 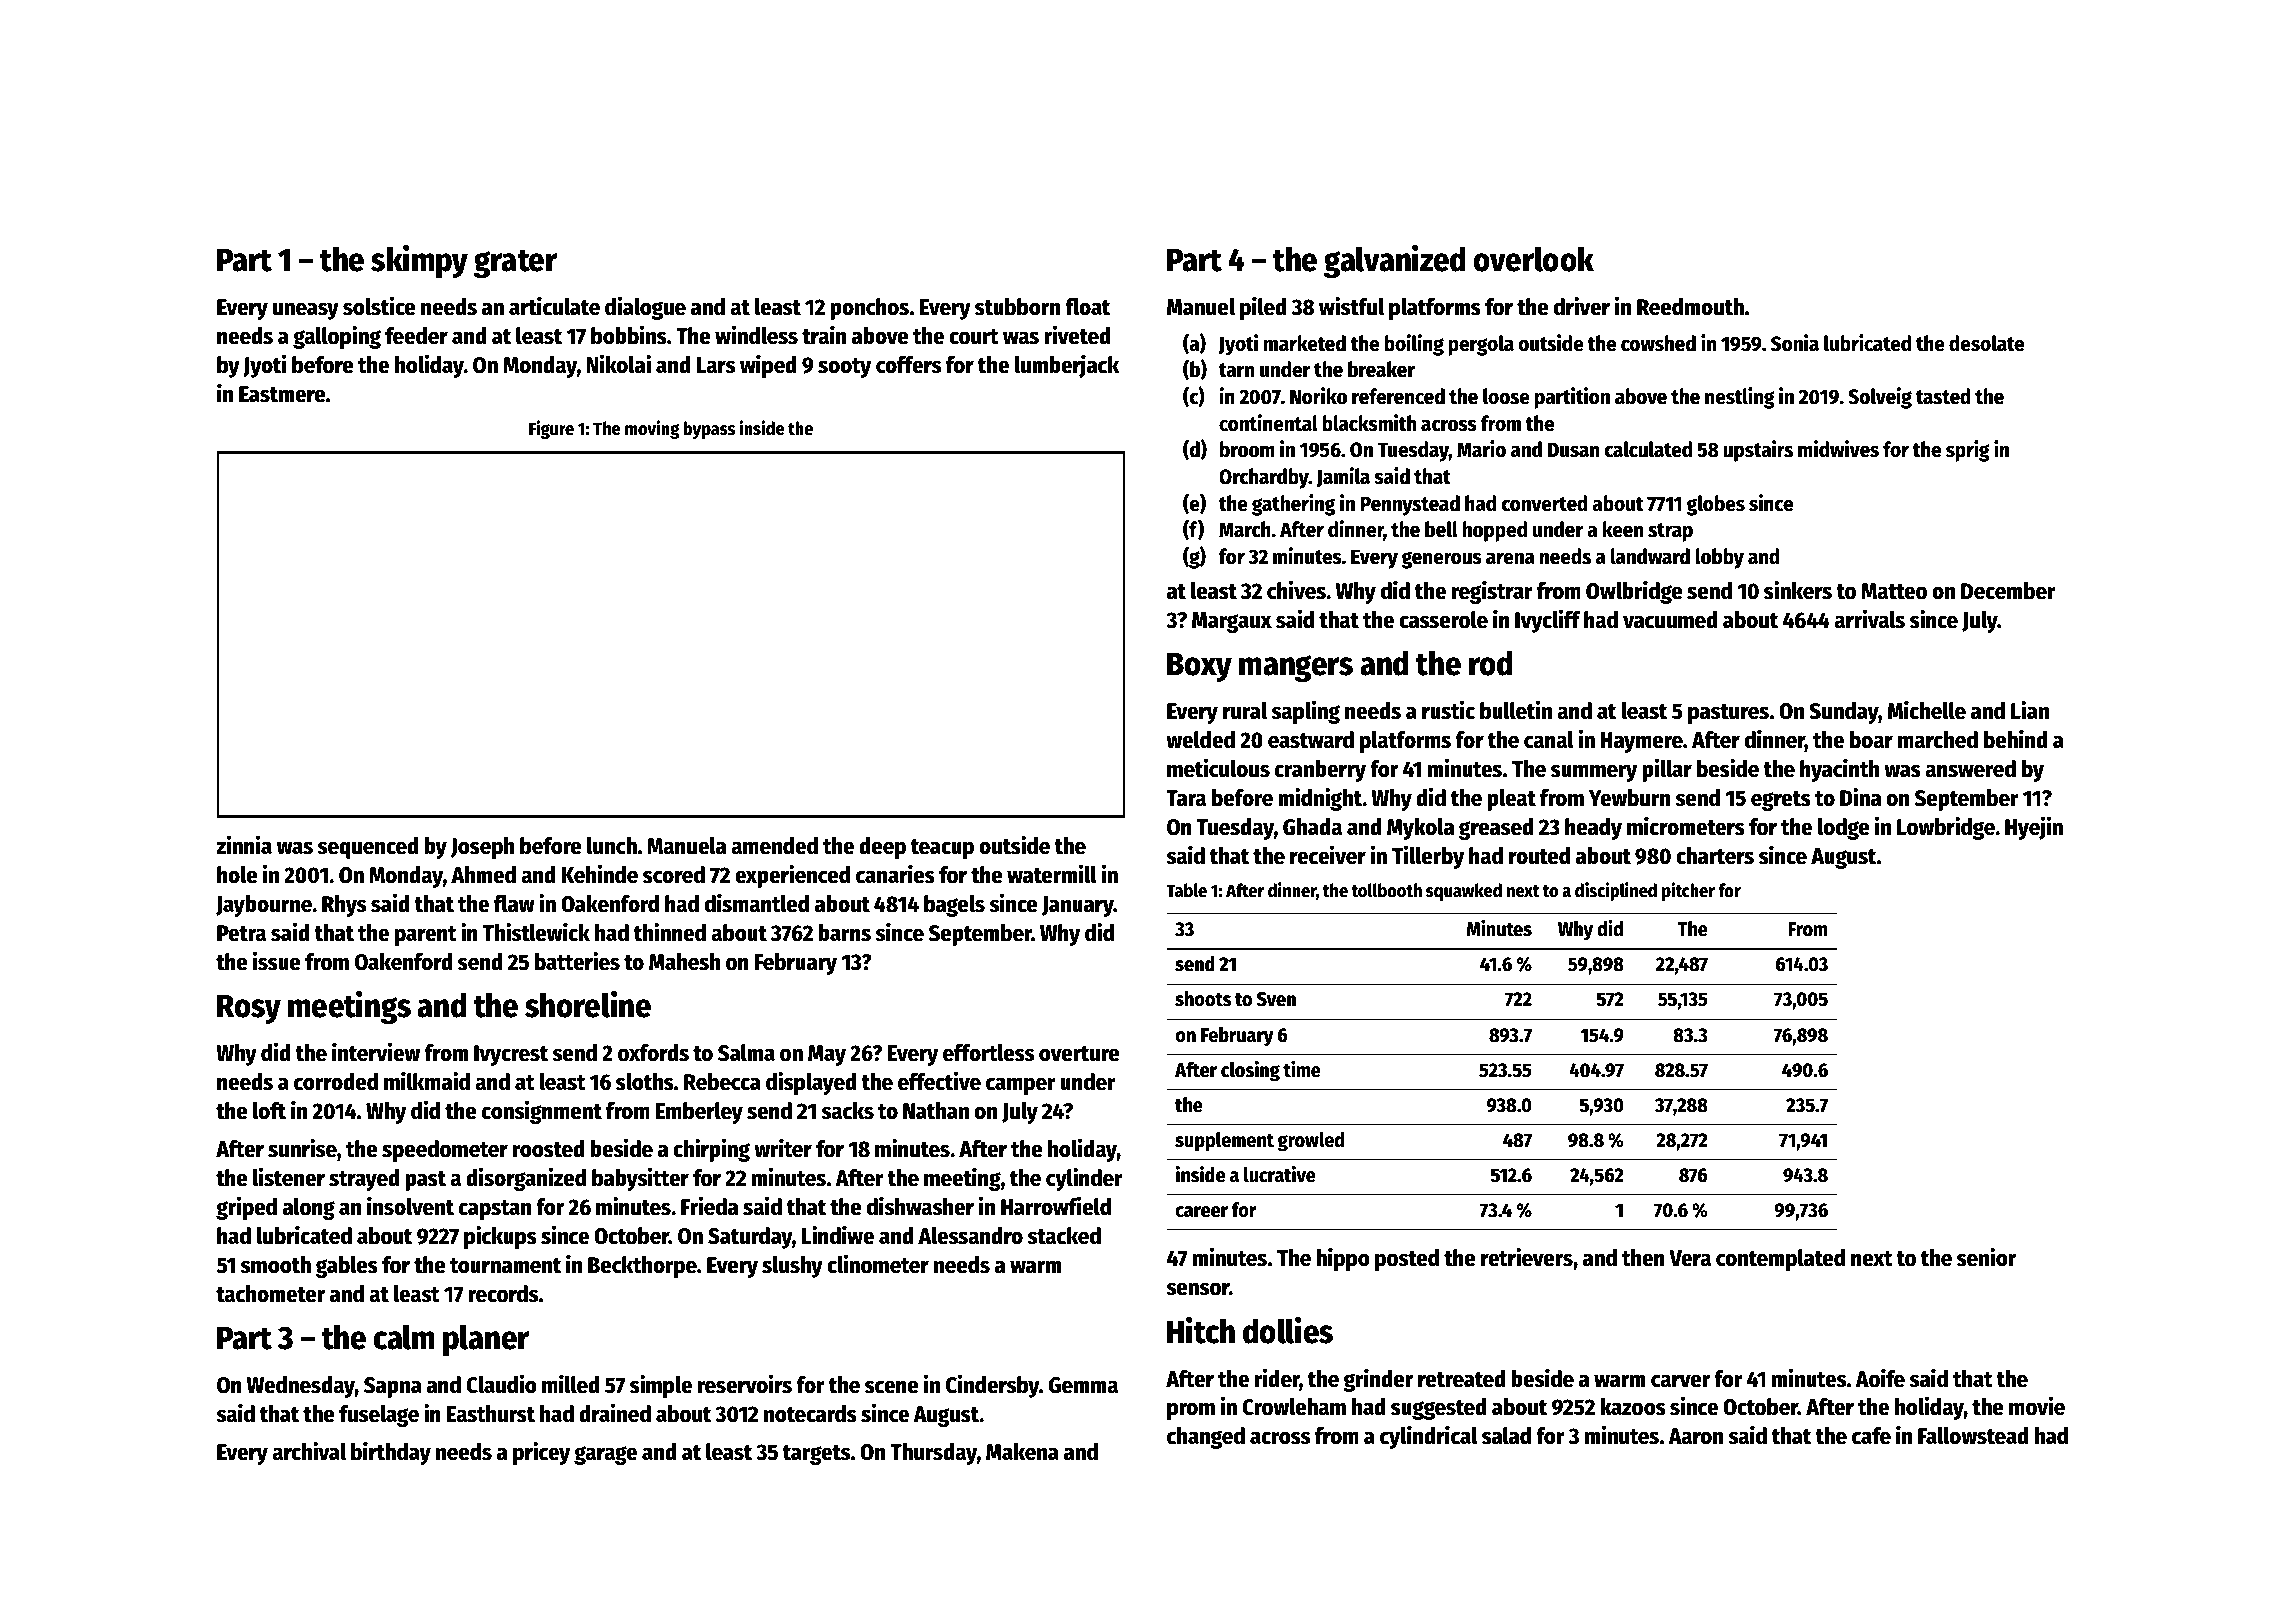 I want to click on skimpy, so click(x=419, y=261).
